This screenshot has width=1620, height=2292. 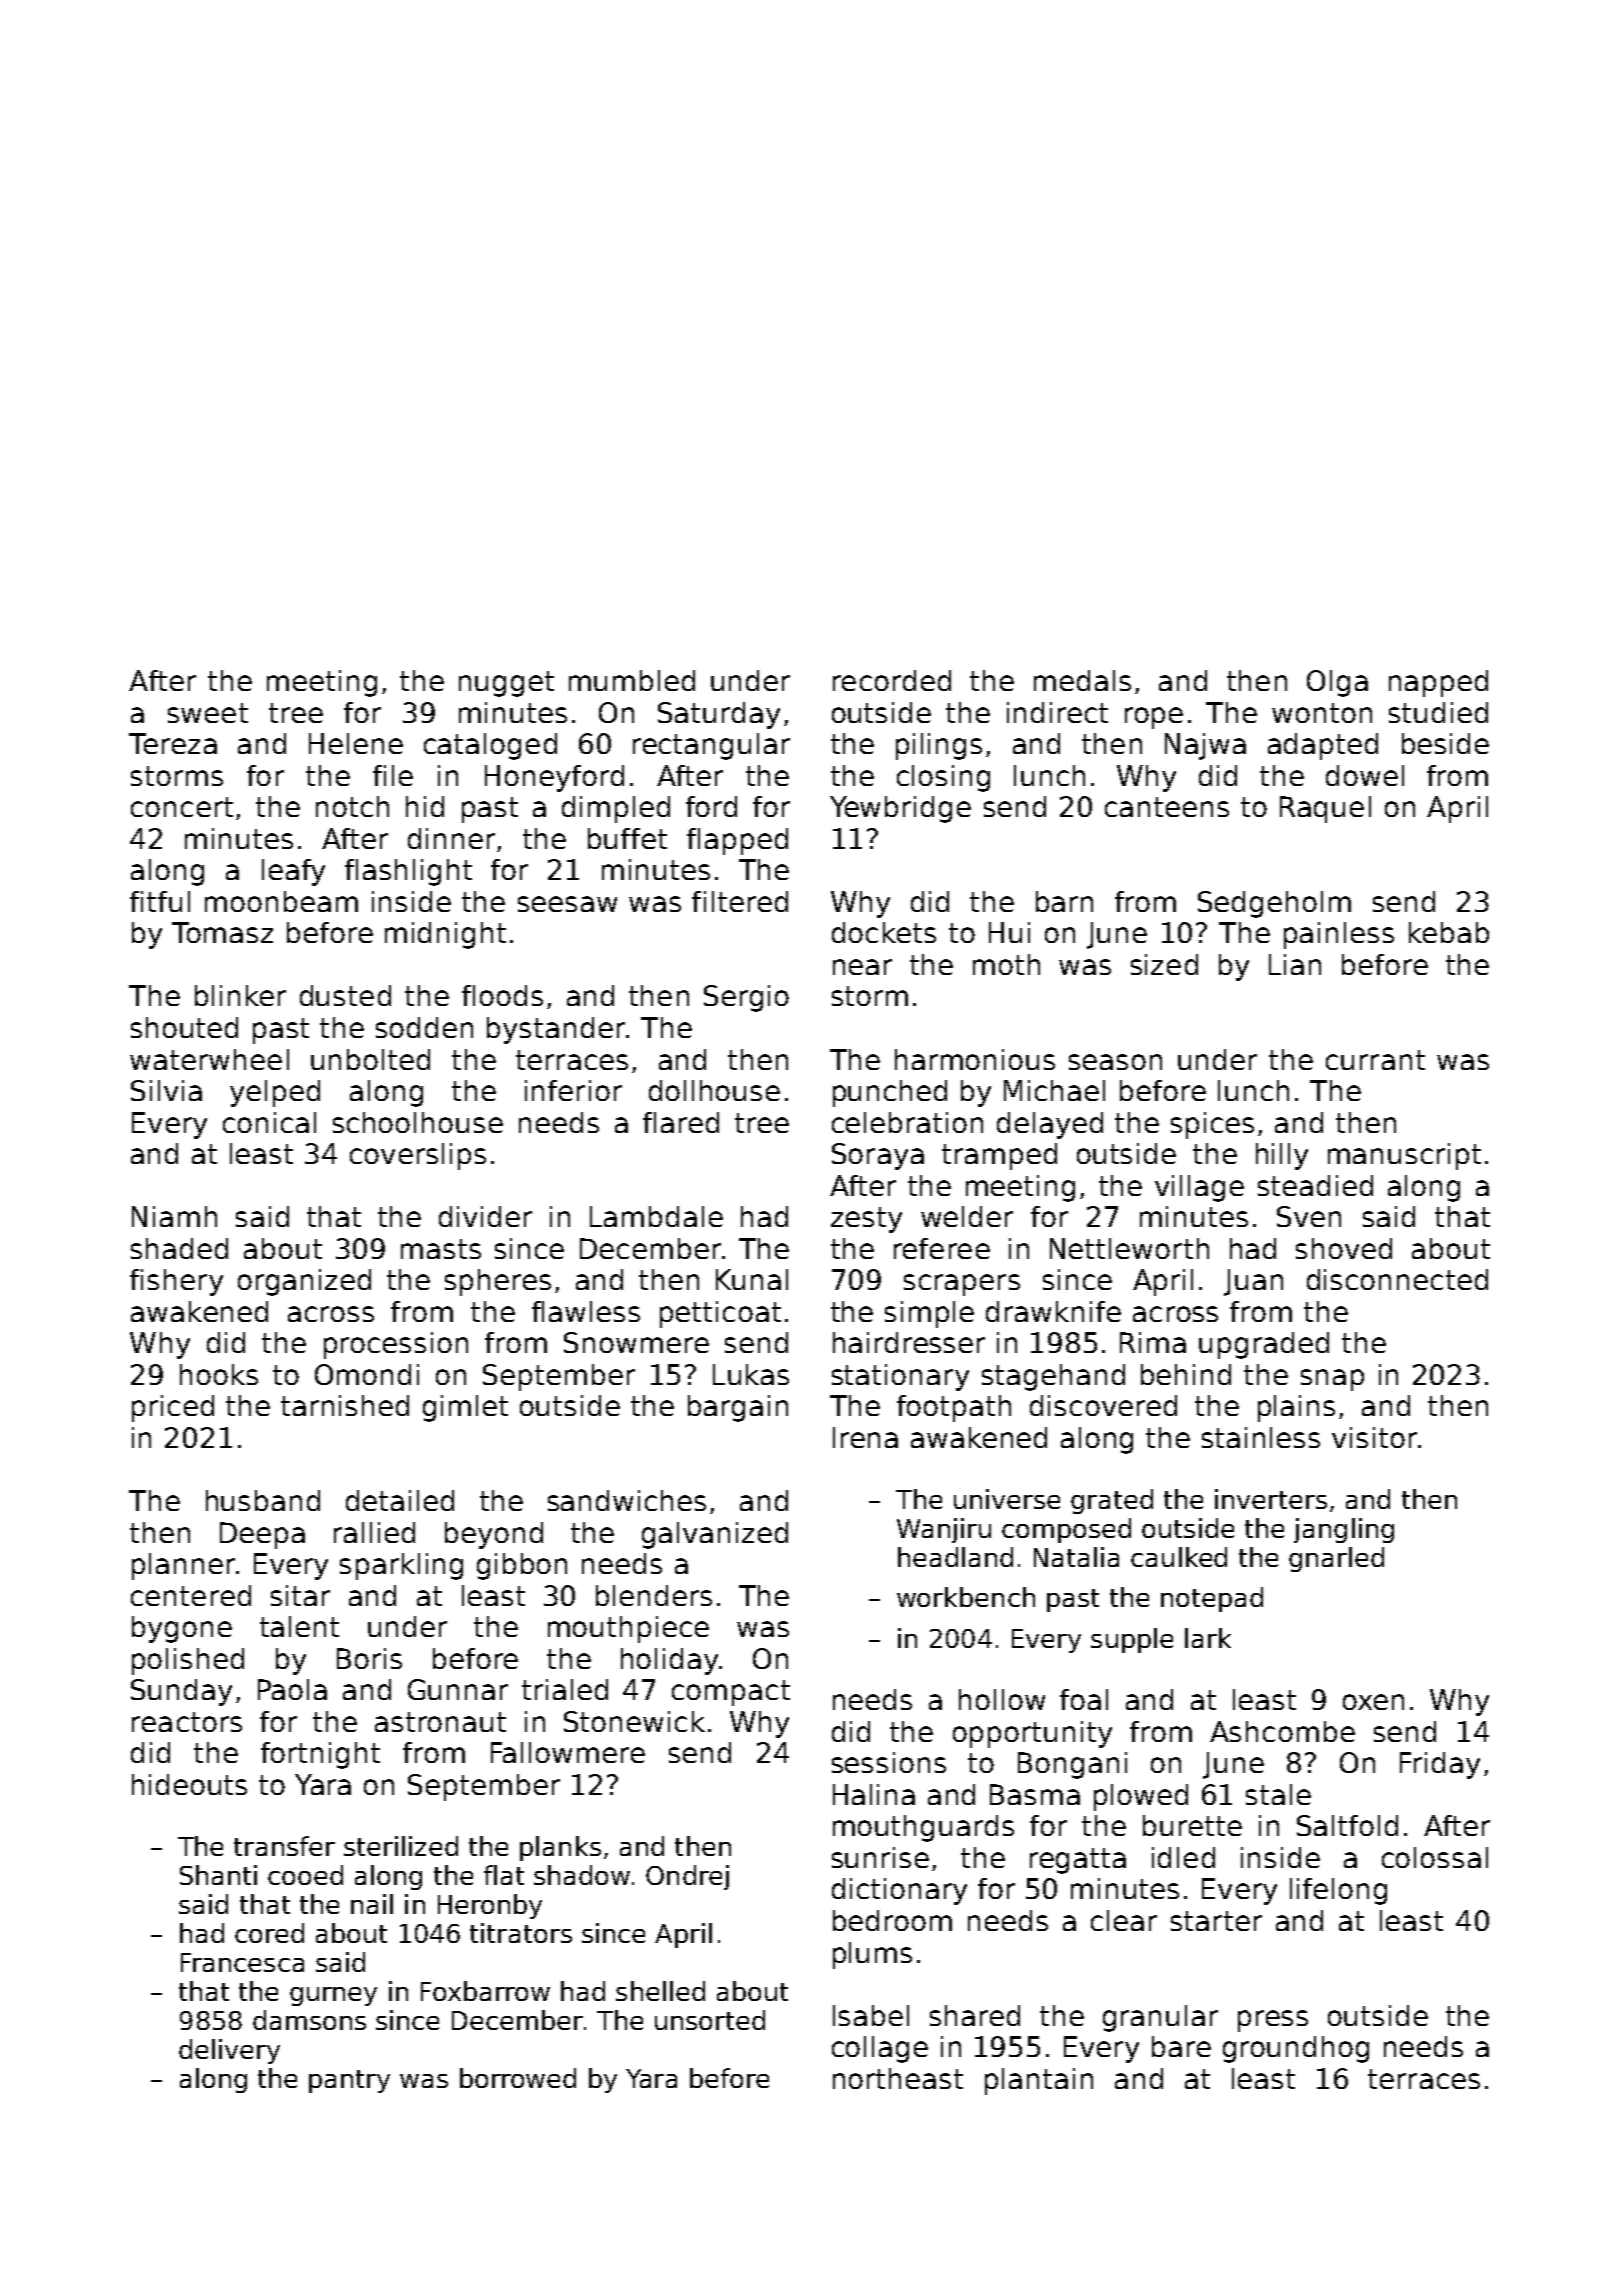 What do you see at coordinates (719, 715) in the screenshot?
I see `Saturday` at bounding box center [719, 715].
